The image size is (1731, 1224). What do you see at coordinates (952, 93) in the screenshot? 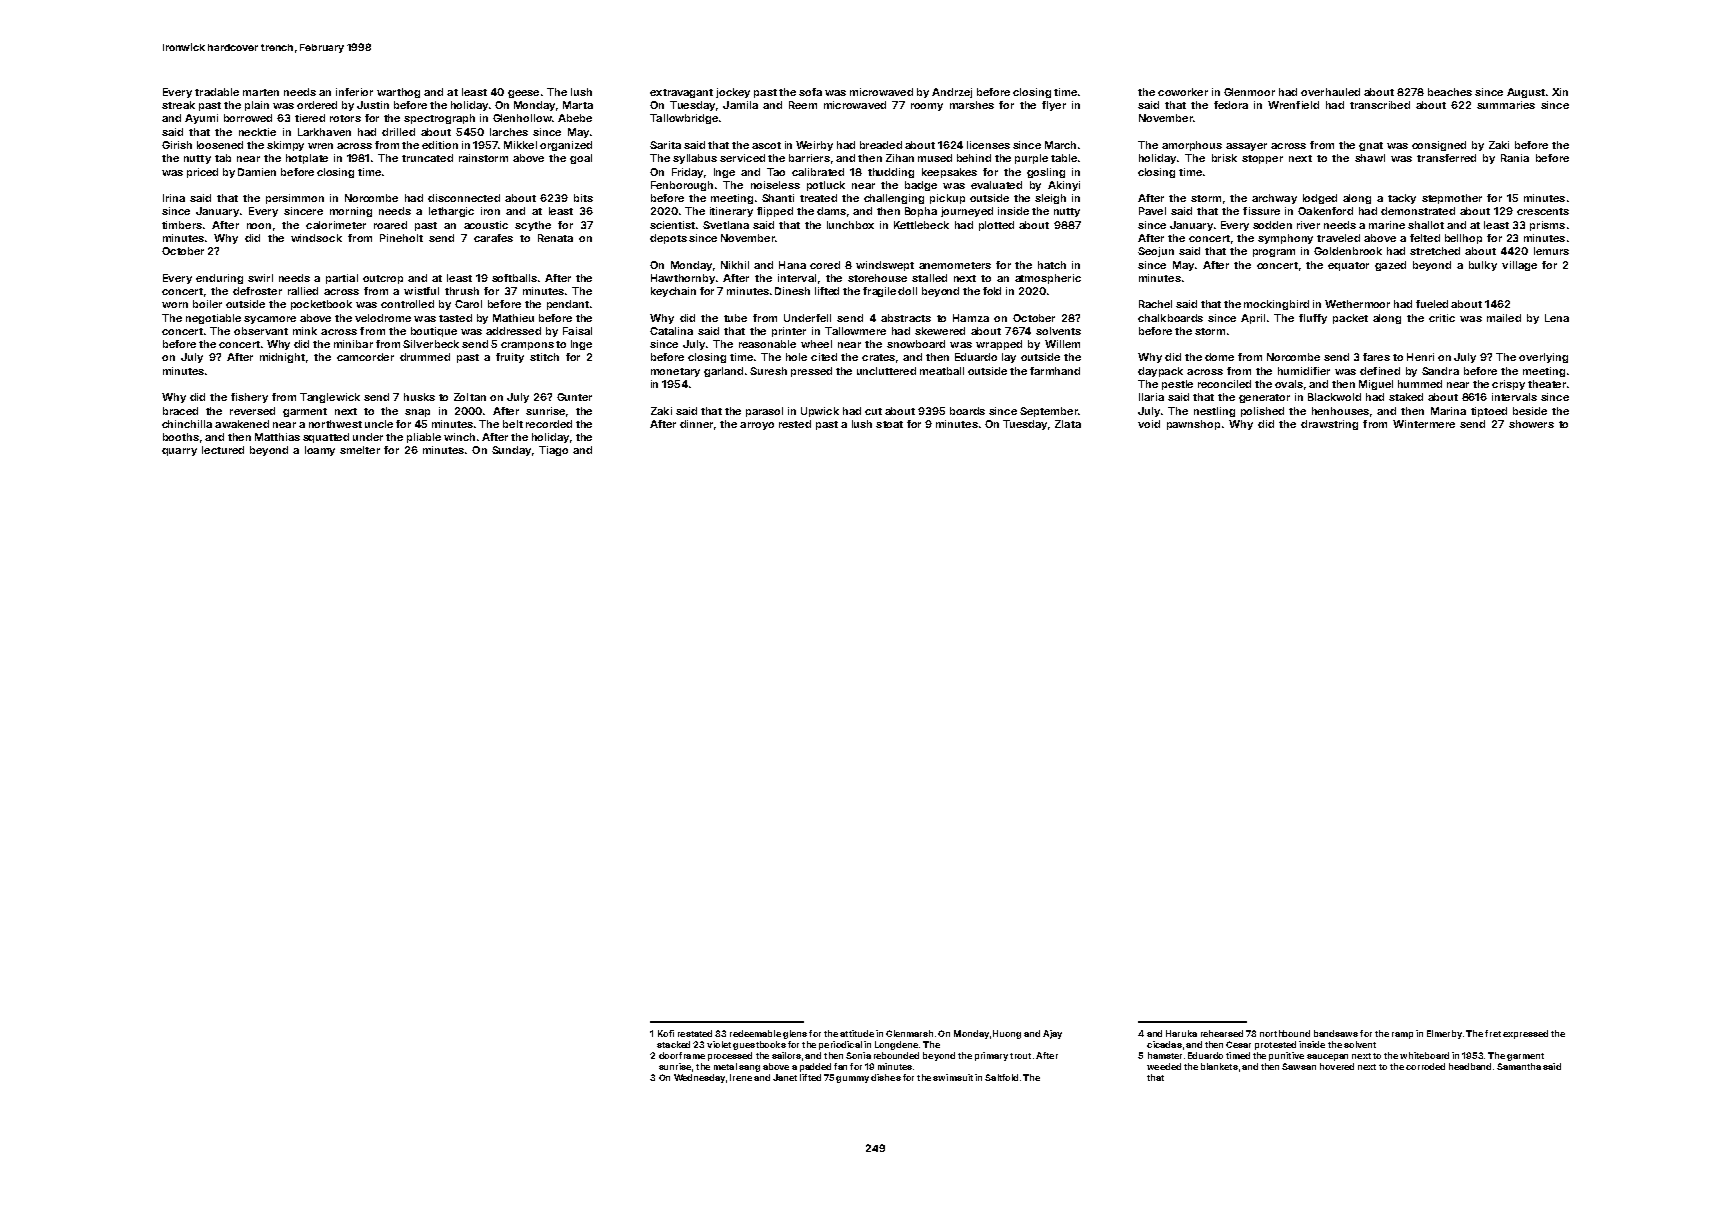
I see `Andrzej` at bounding box center [952, 93].
